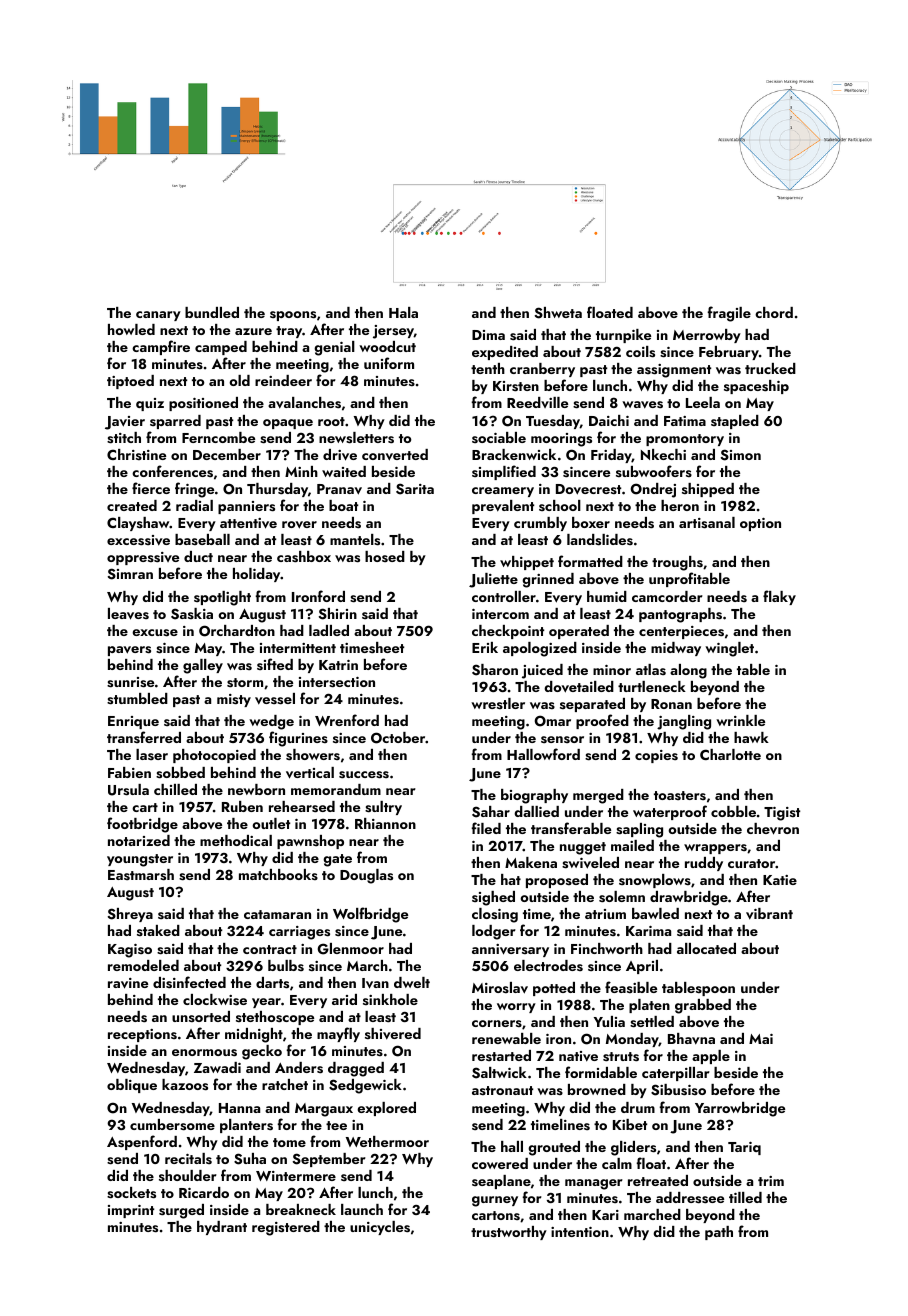  Describe the element at coordinates (503, 492) in the image. I see `creamery` at that location.
